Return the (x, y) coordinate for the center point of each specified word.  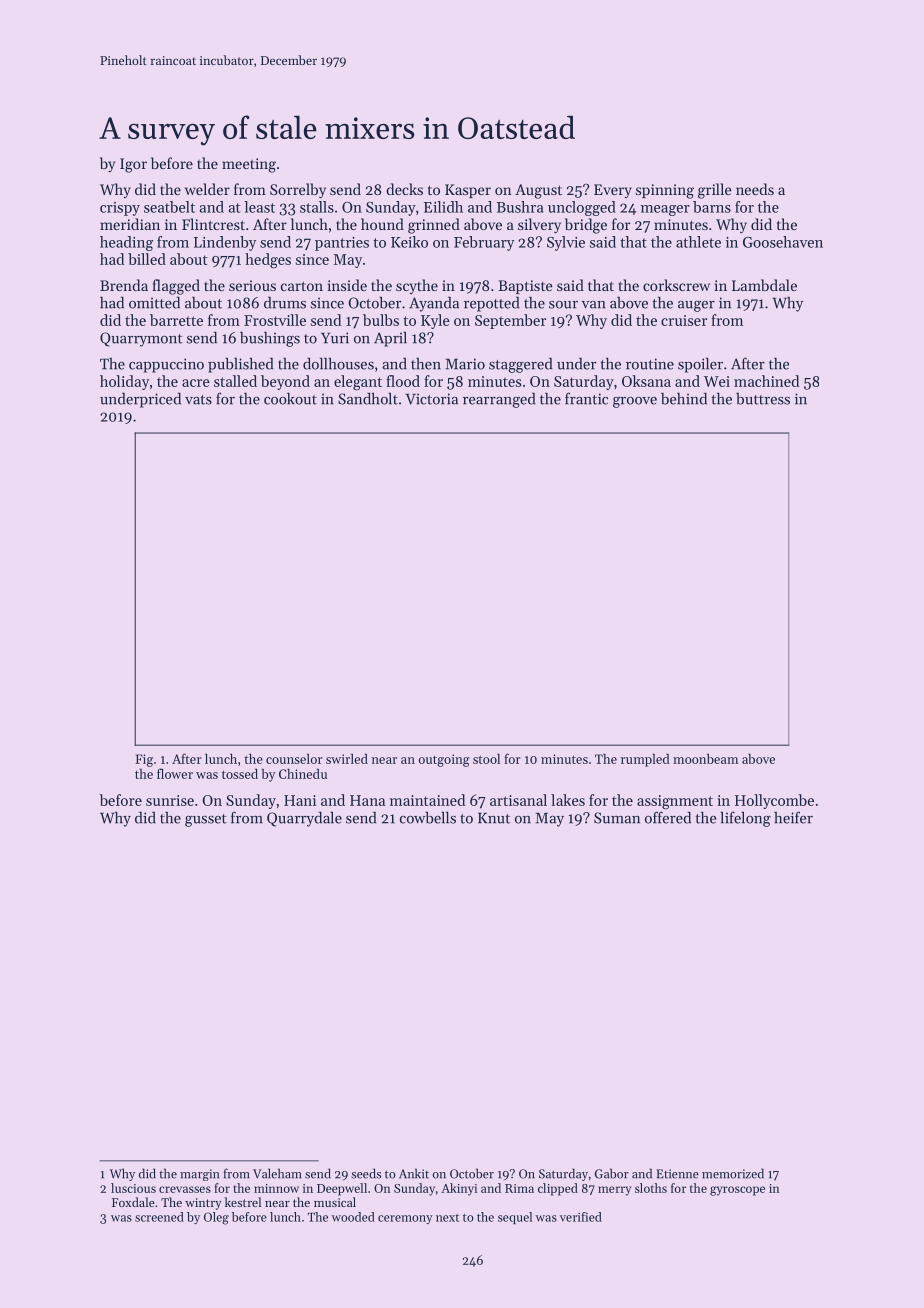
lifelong (745, 819)
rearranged (499, 400)
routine (650, 364)
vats (198, 400)
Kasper (468, 191)
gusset (206, 820)
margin (199, 1175)
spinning (665, 191)
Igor (133, 165)
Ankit (414, 1173)
